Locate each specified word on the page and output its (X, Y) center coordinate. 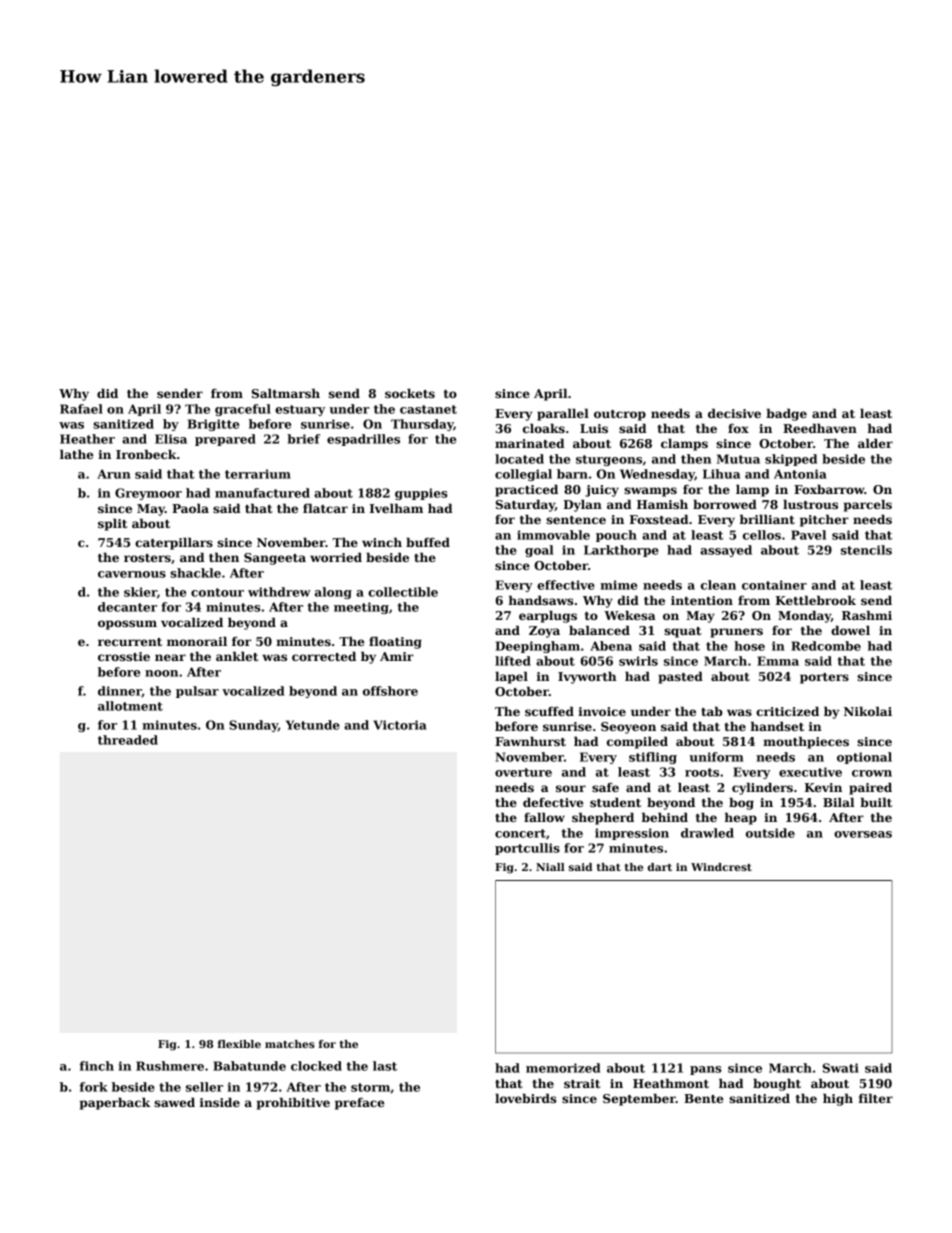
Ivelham (396, 508)
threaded (128, 740)
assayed (726, 551)
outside (770, 833)
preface (359, 1104)
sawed (174, 1102)
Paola (190, 508)
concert (520, 833)
